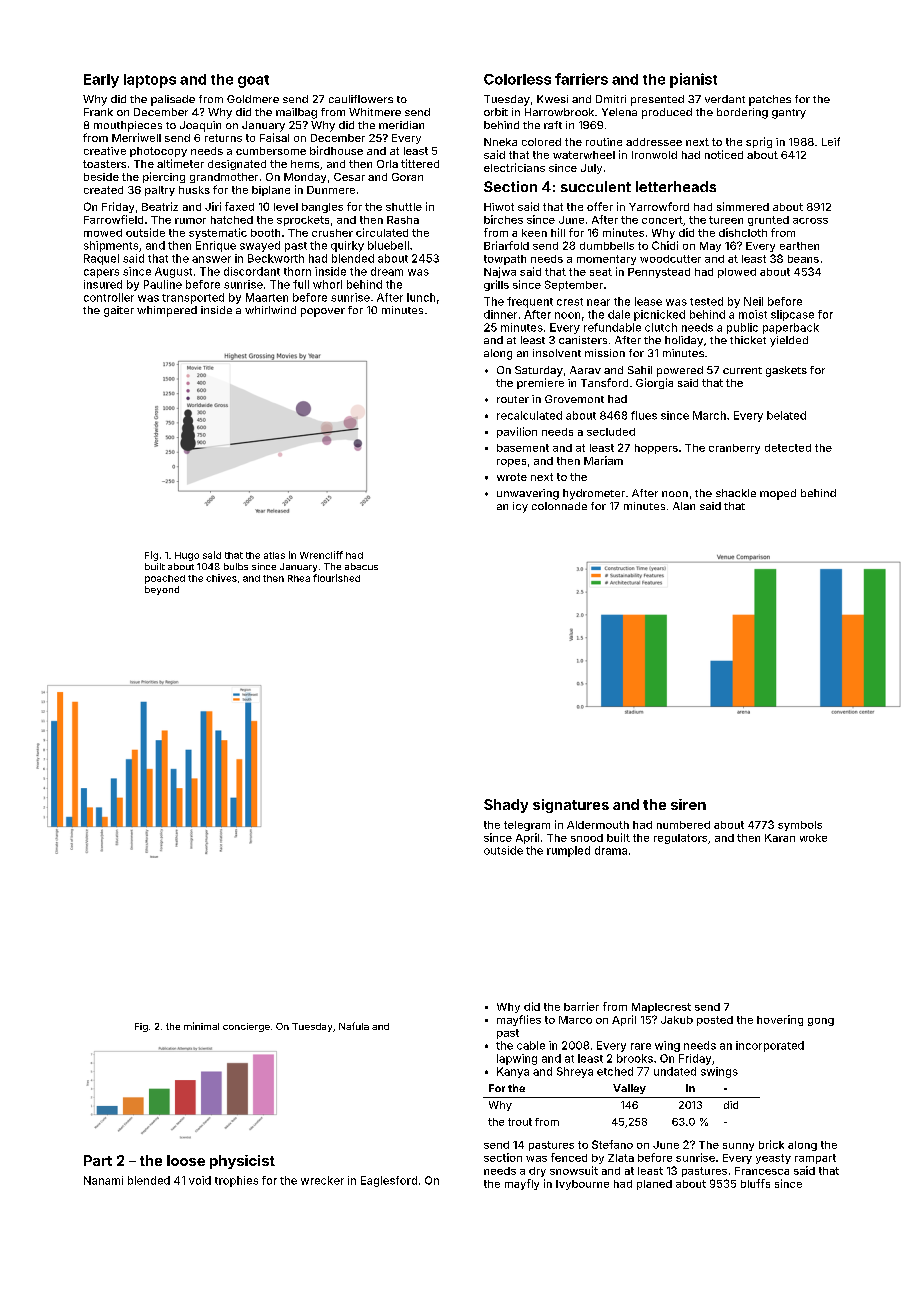 The width and height of the document is (924, 1308). Describe the element at coordinates (162, 590) in the document. I see `beyond` at that location.
